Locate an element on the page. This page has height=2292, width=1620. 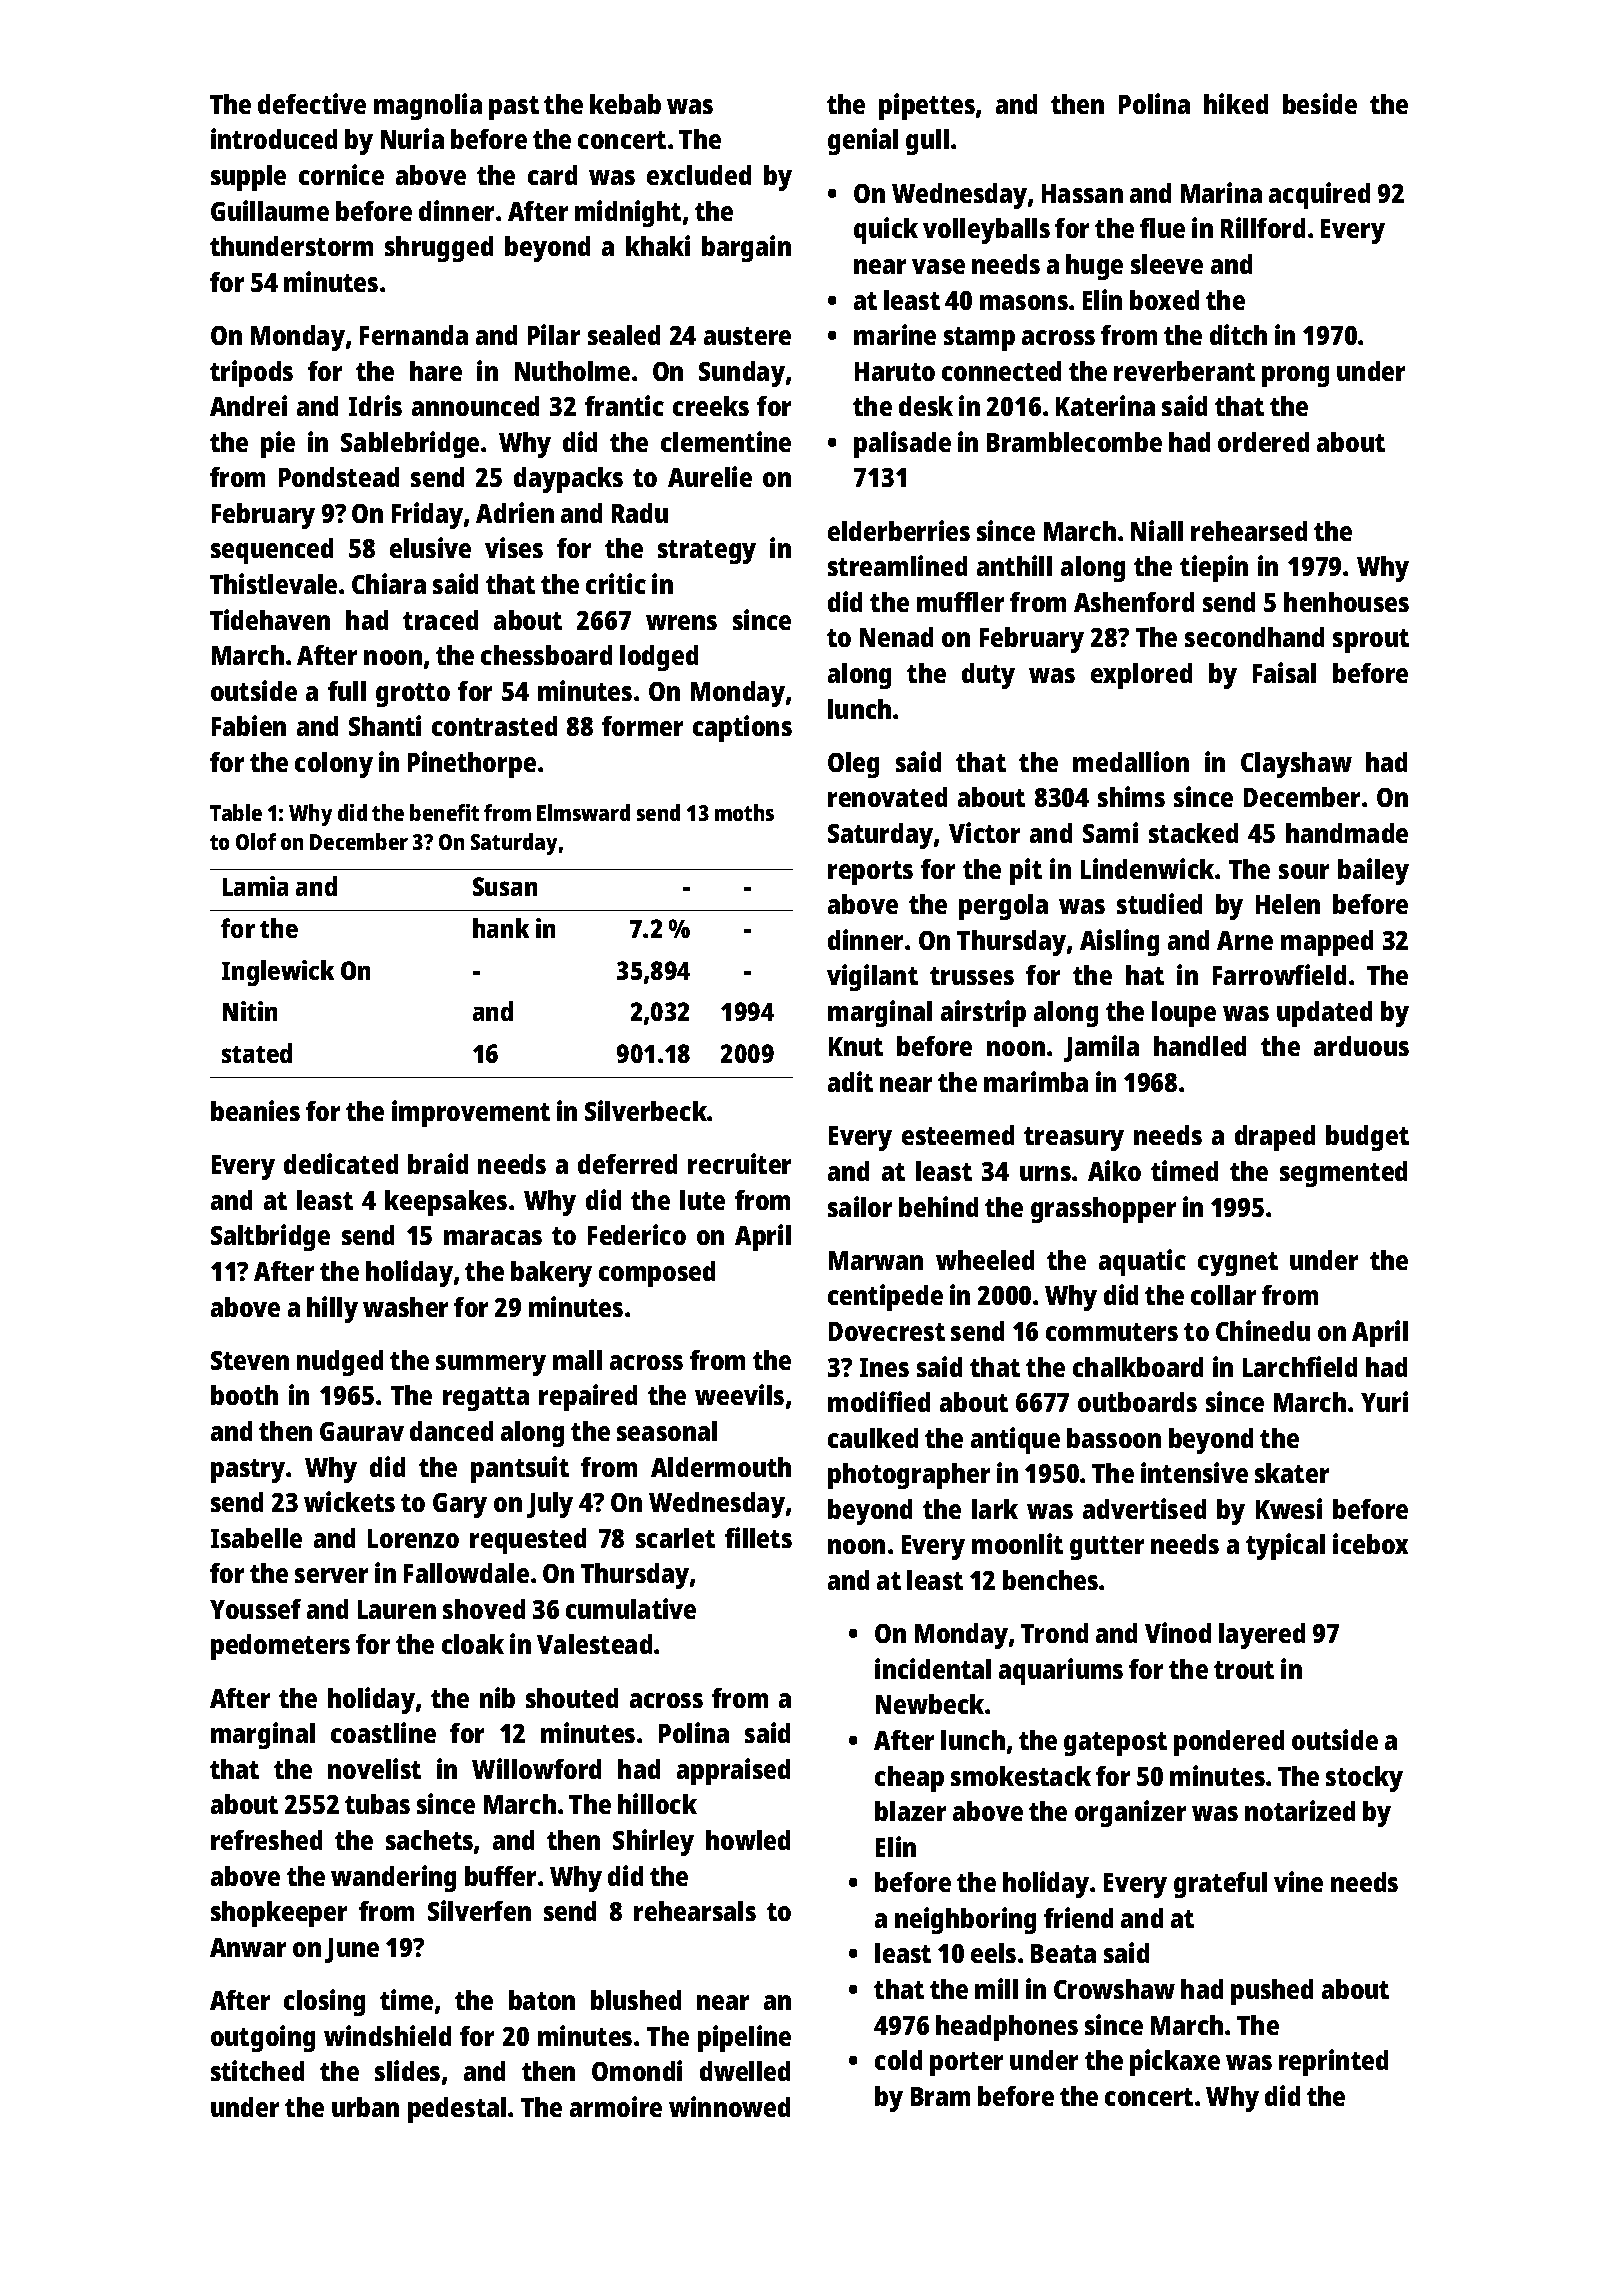
stitched is located at coordinates (257, 2070).
